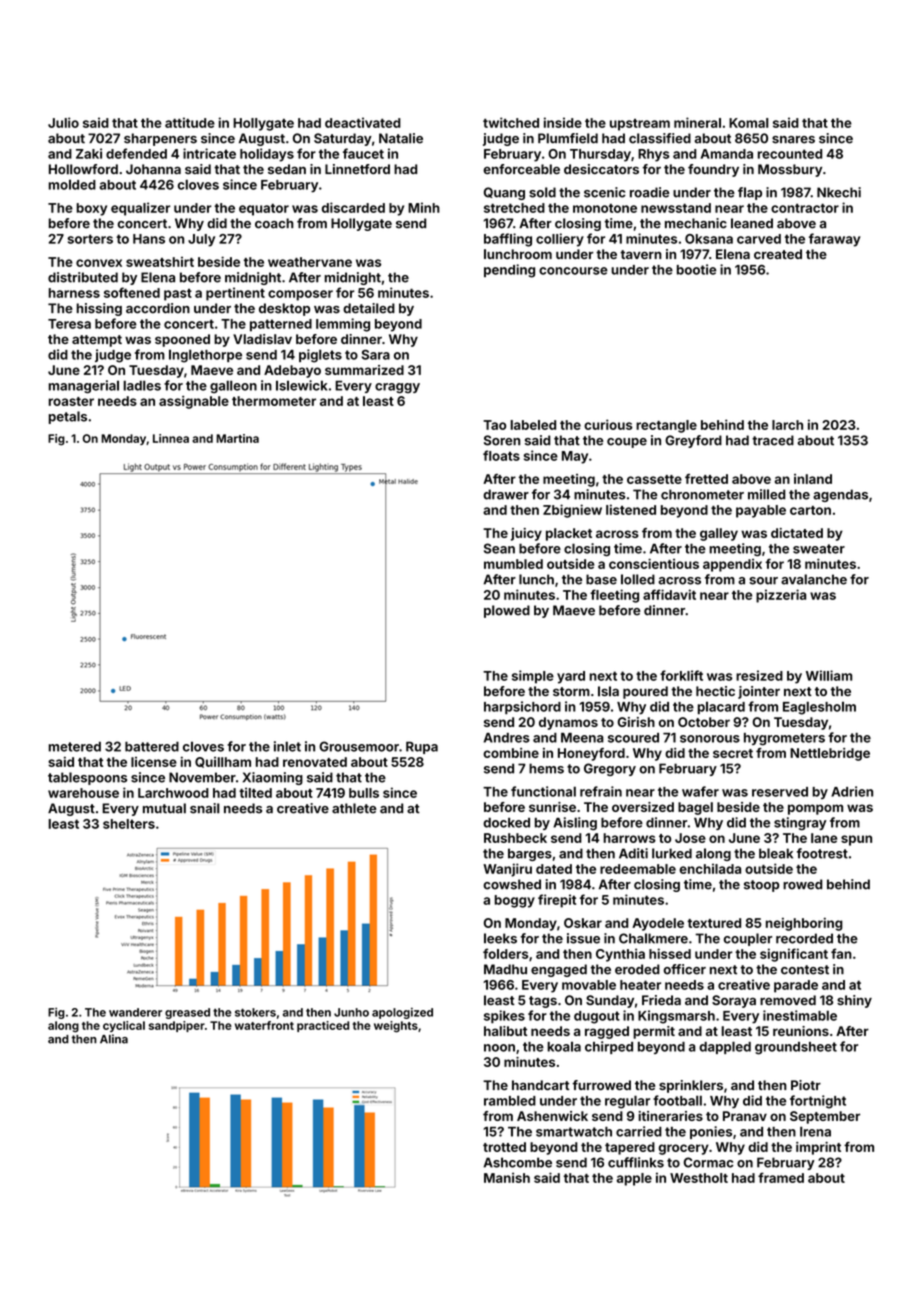 Image resolution: width=924 pixels, height=1308 pixels. I want to click on deactivated, so click(363, 122).
